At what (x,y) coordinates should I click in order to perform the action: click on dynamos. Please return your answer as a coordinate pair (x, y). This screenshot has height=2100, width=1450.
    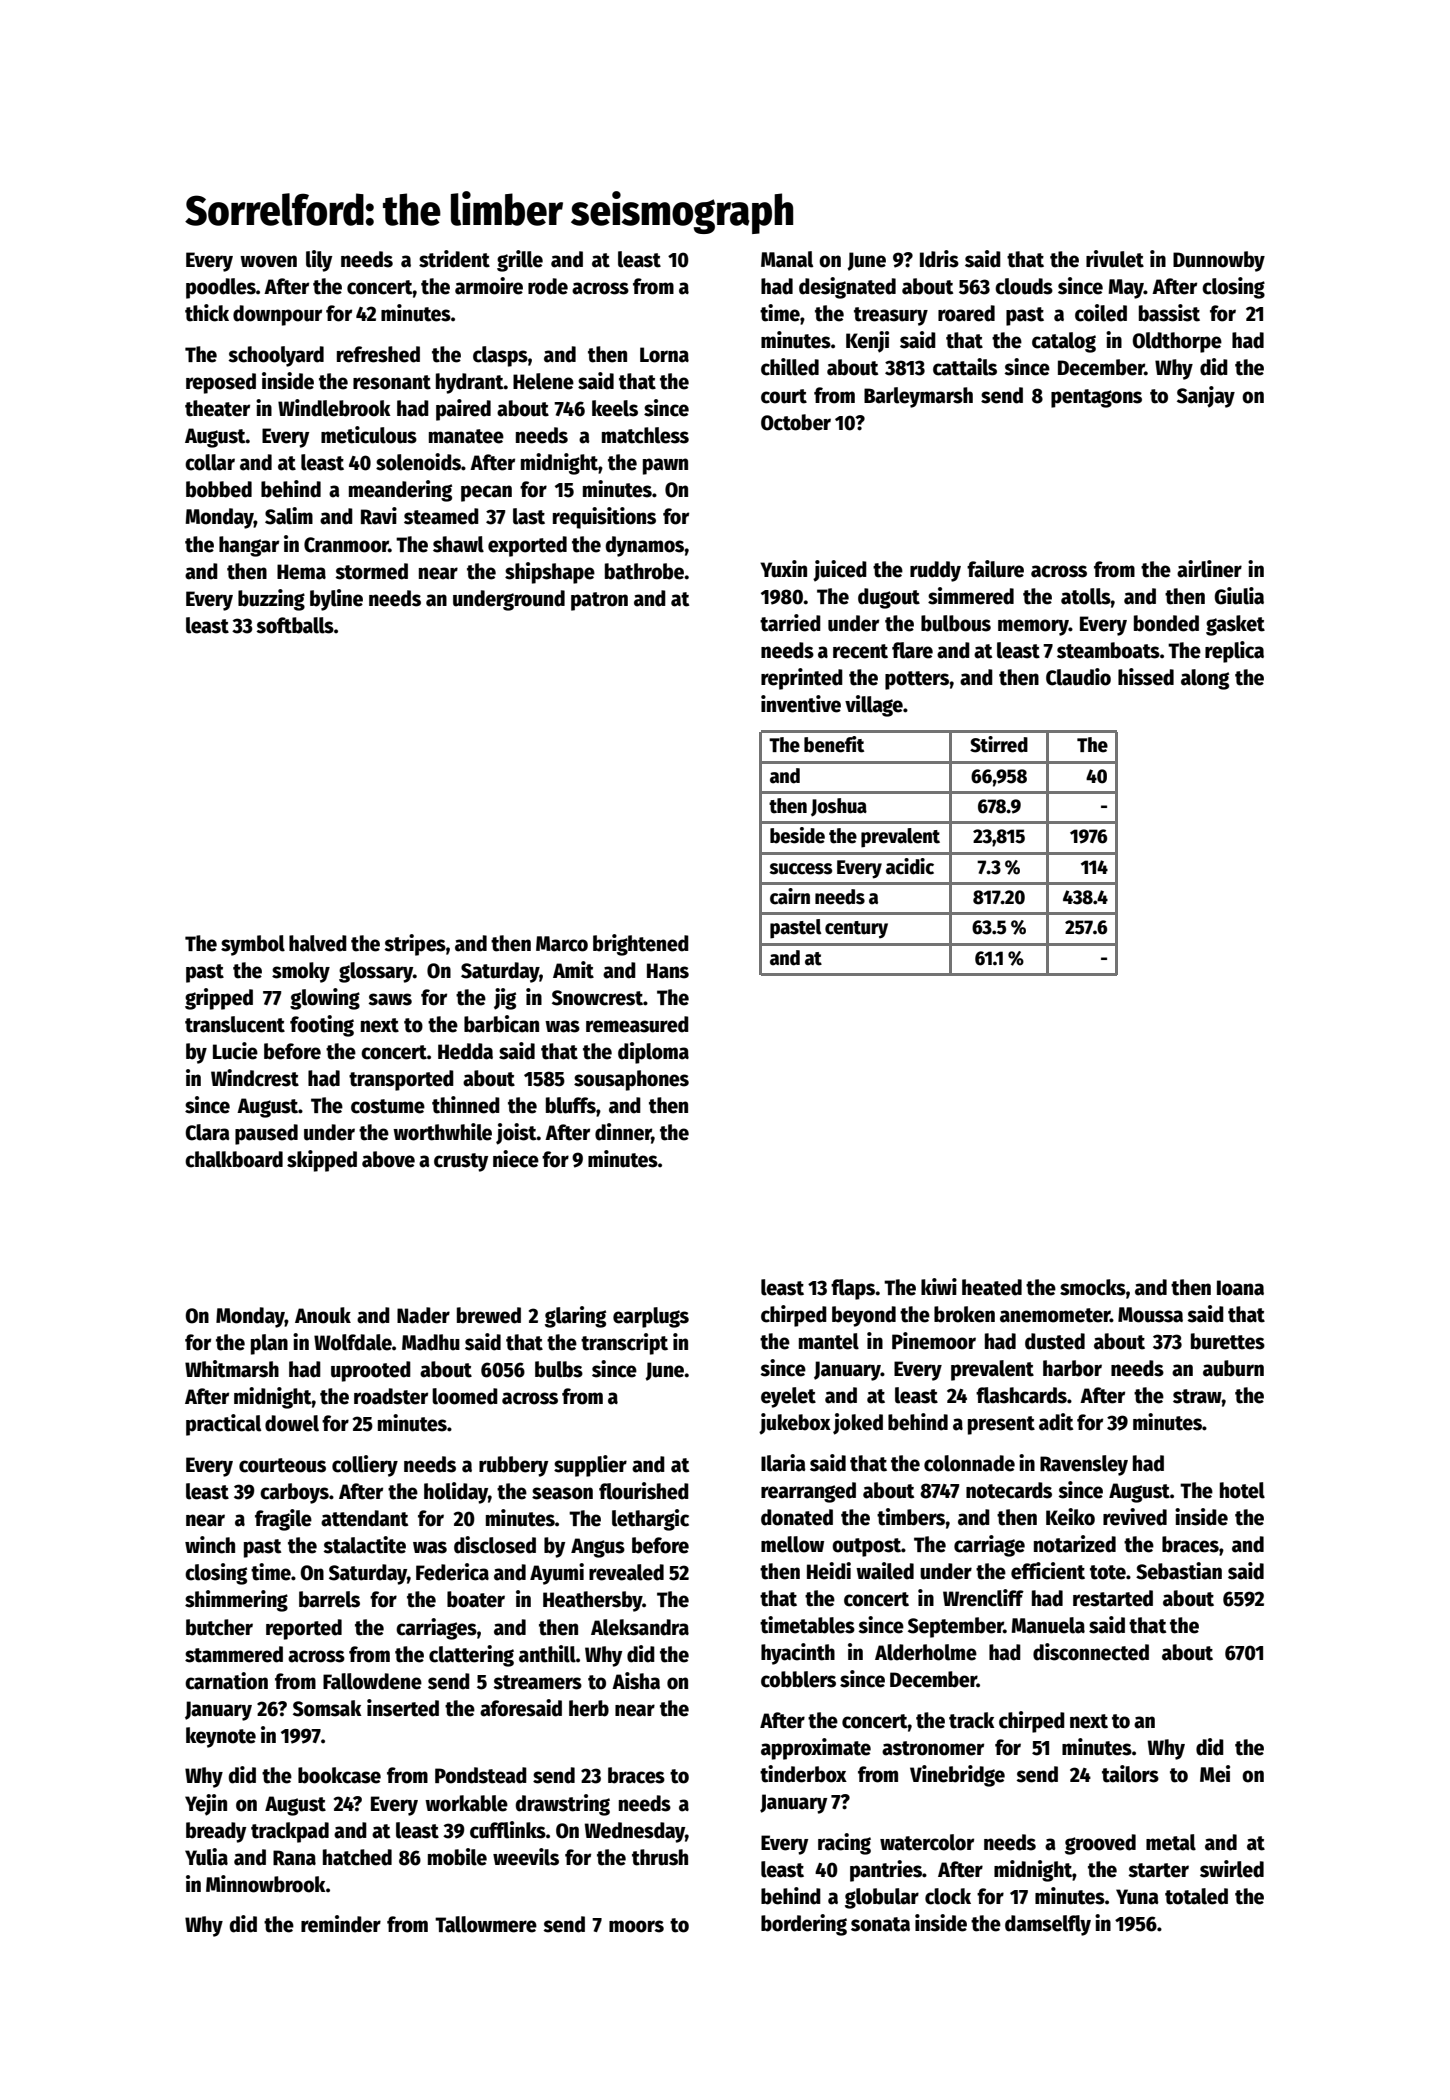
    Looking at the image, I should click on (645, 546).
